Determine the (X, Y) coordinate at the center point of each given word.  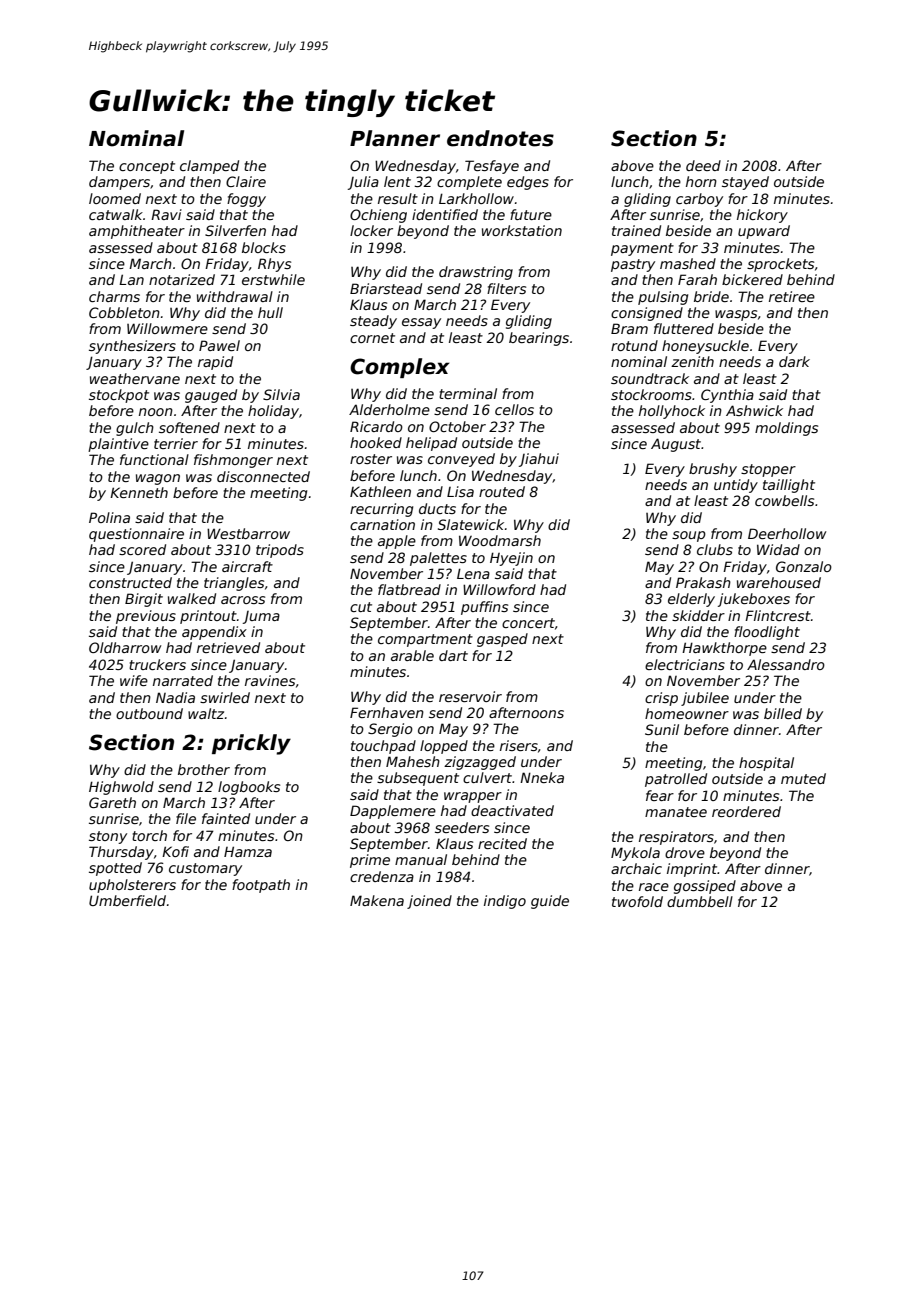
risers (519, 745)
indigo (505, 902)
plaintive (118, 445)
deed (703, 165)
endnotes (500, 138)
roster (371, 459)
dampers (119, 183)
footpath (261, 886)
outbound (149, 713)
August (676, 445)
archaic (636, 868)
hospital (766, 764)
